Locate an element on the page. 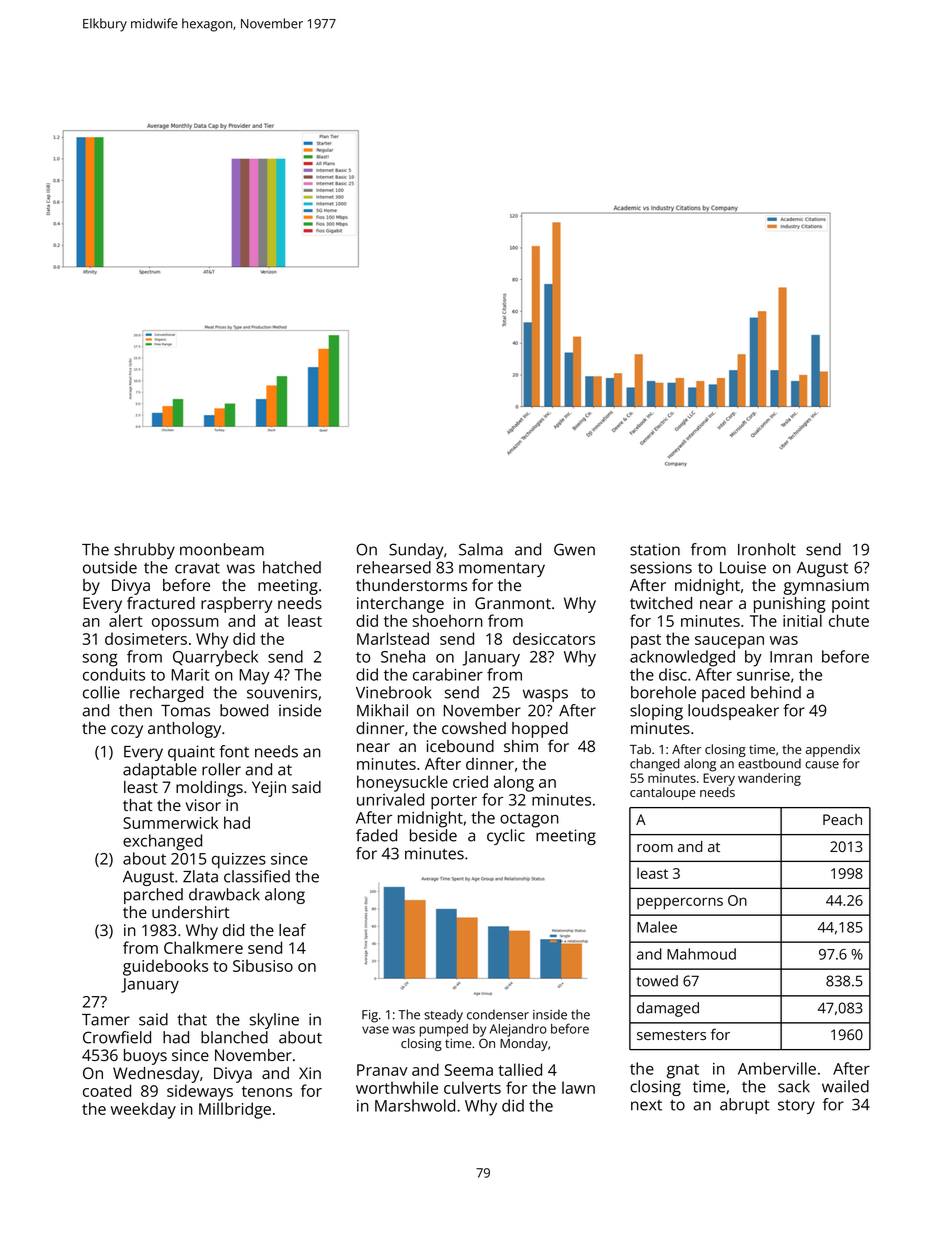 The image size is (952, 1233). cravat is located at coordinates (197, 568).
